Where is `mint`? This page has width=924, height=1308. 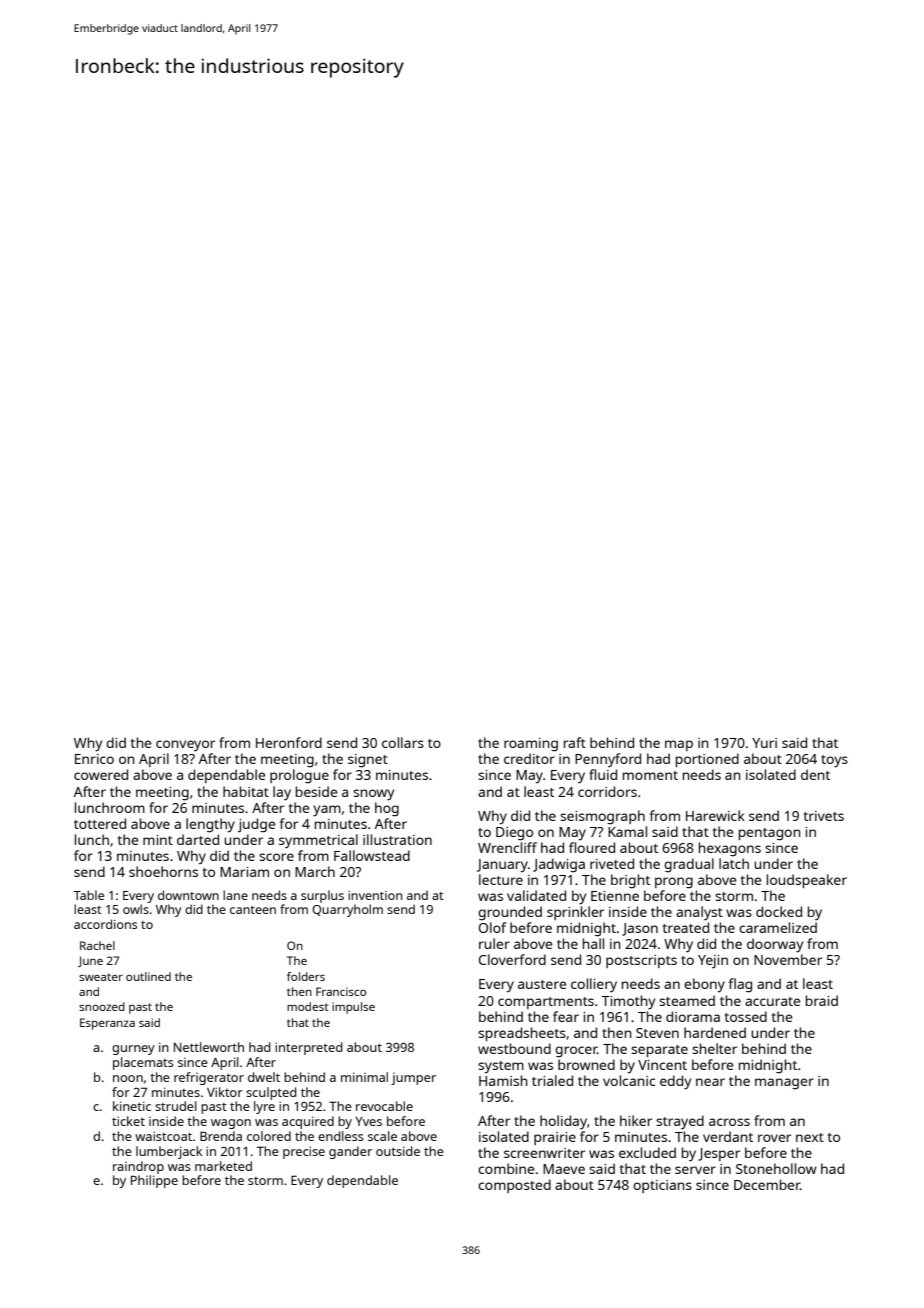
mint is located at coordinates (158, 840).
